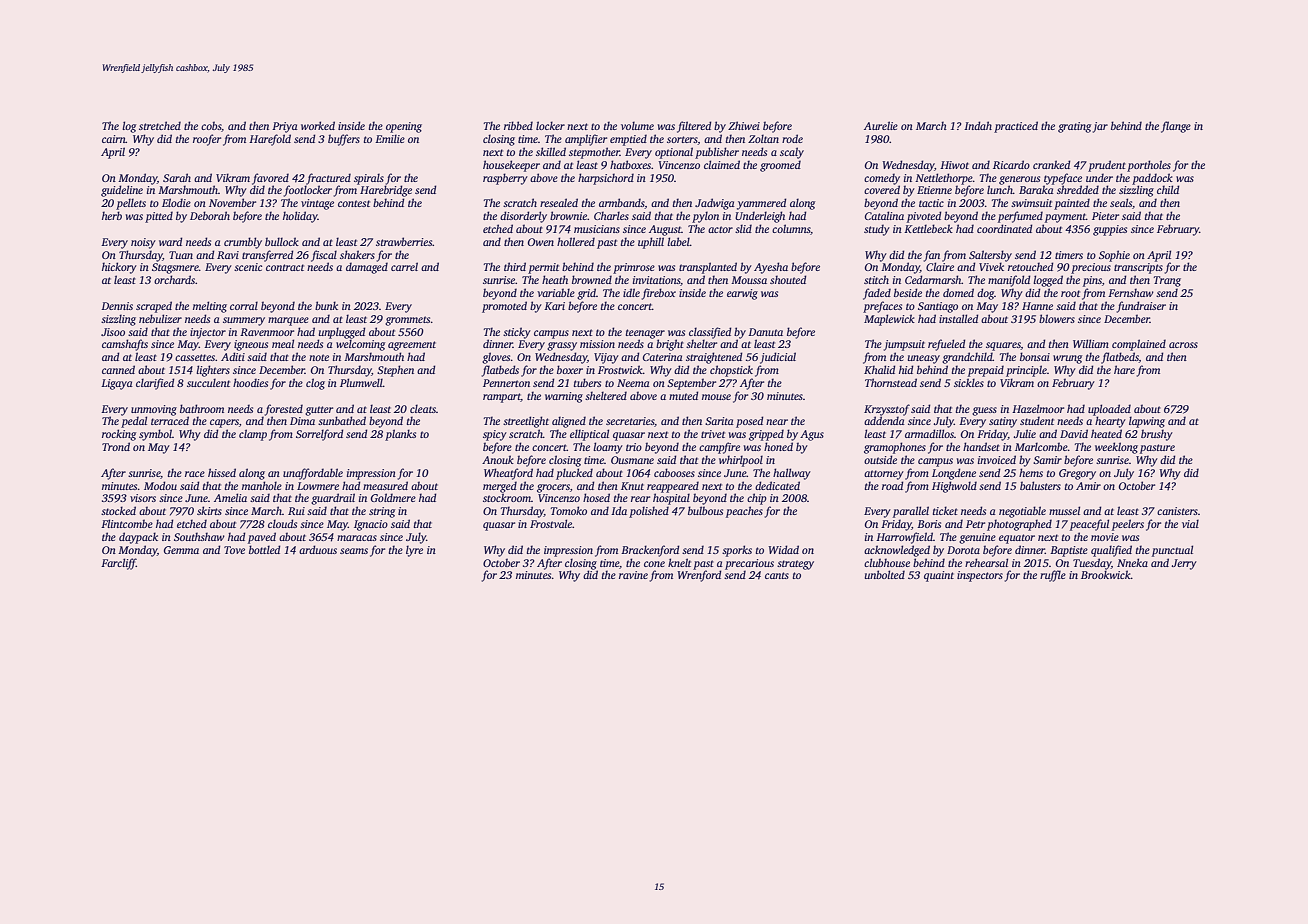 The width and height of the page is (1308, 924). I want to click on brushy, so click(1157, 435).
